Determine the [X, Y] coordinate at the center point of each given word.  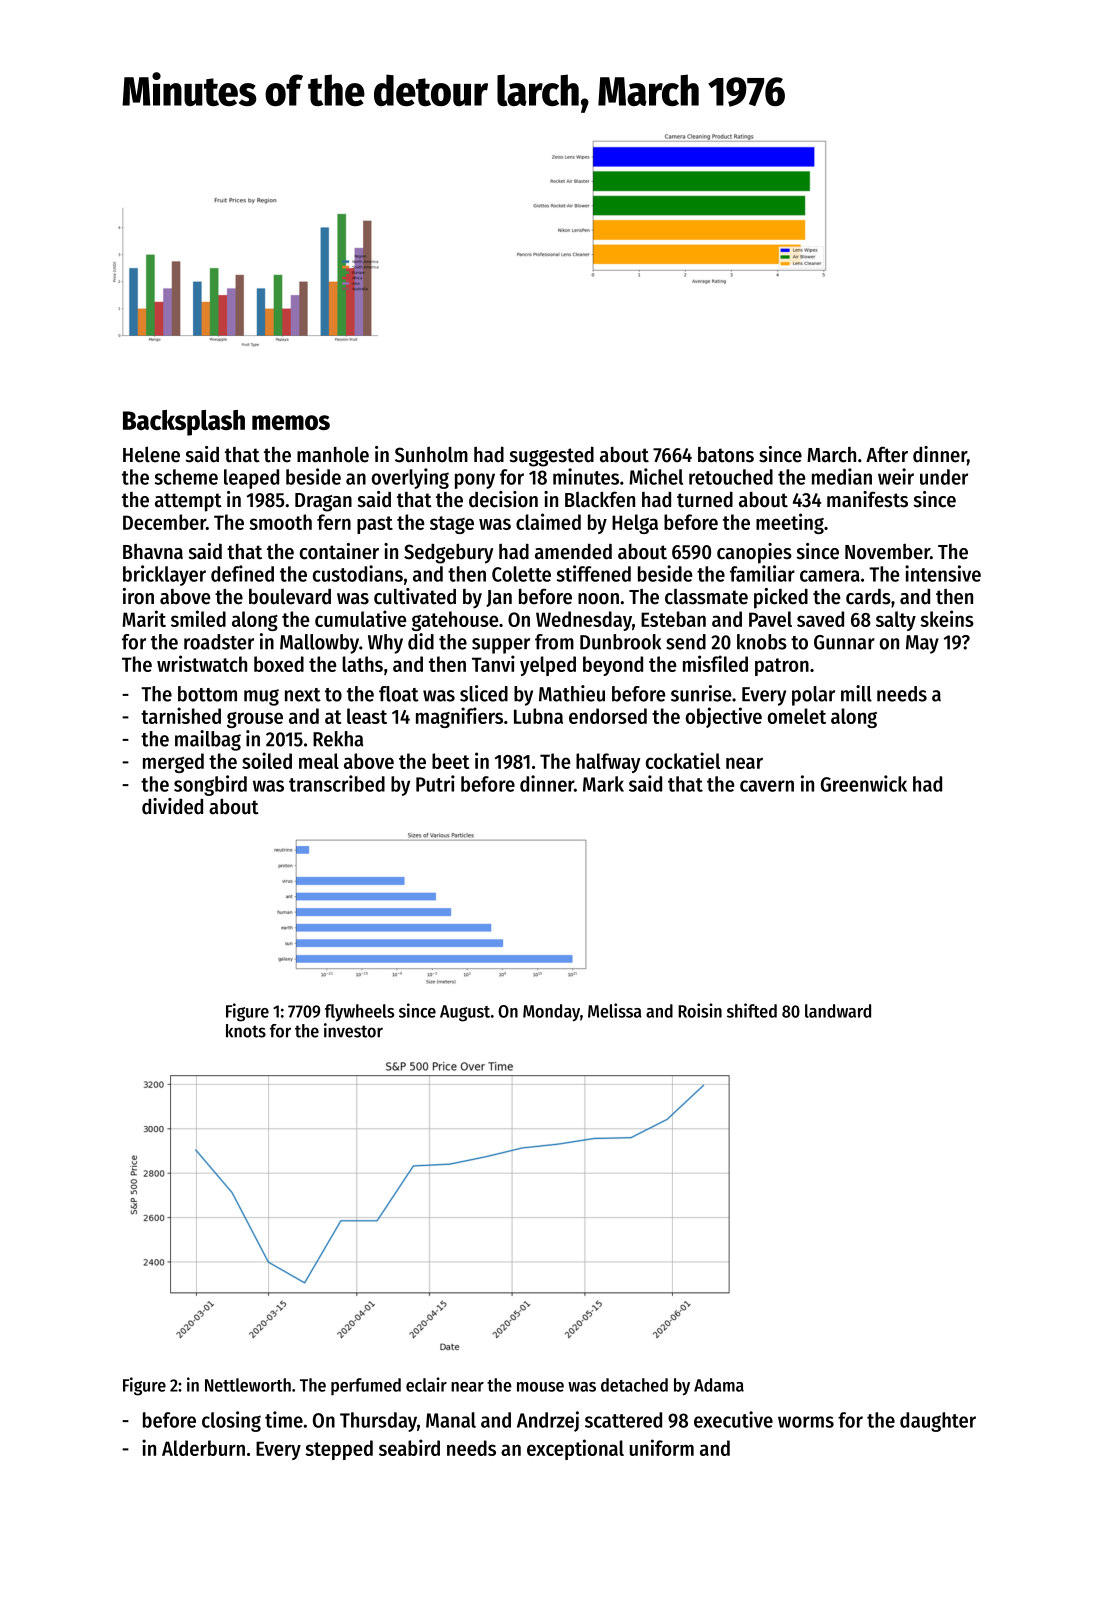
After [887, 454]
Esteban [673, 619]
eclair [426, 1384]
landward [838, 1011]
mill [856, 693]
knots [246, 1031]
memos [291, 422]
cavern [767, 786]
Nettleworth [248, 1385]
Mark [603, 784]
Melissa [615, 1010]
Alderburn [203, 1448]
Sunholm [431, 454]
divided [172, 806]
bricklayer [164, 575]
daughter [938, 1422]
